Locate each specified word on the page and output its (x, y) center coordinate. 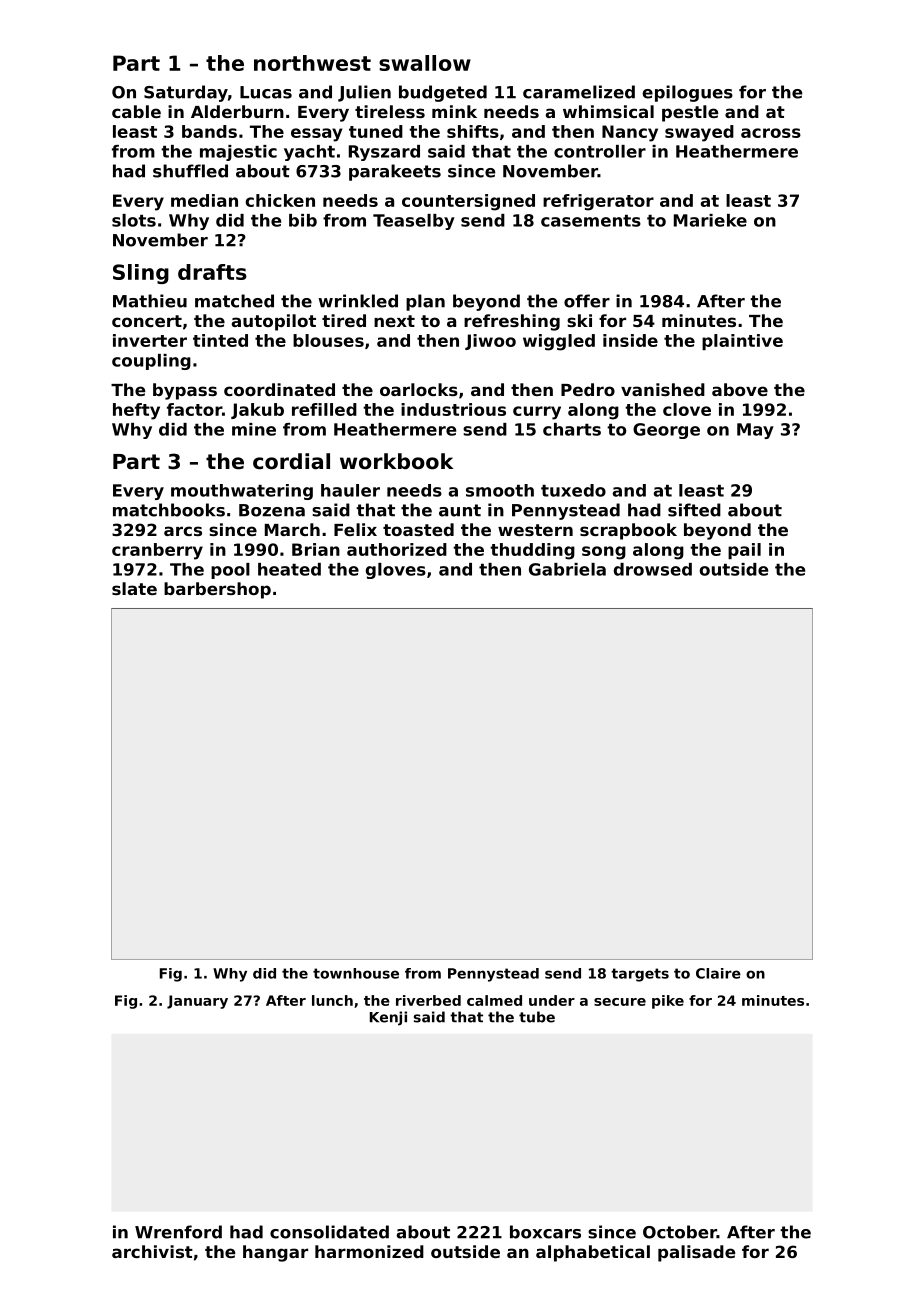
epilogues (687, 93)
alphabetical (593, 1253)
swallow (425, 63)
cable (136, 111)
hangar (275, 1253)
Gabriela (567, 569)
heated (289, 569)
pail (744, 551)
